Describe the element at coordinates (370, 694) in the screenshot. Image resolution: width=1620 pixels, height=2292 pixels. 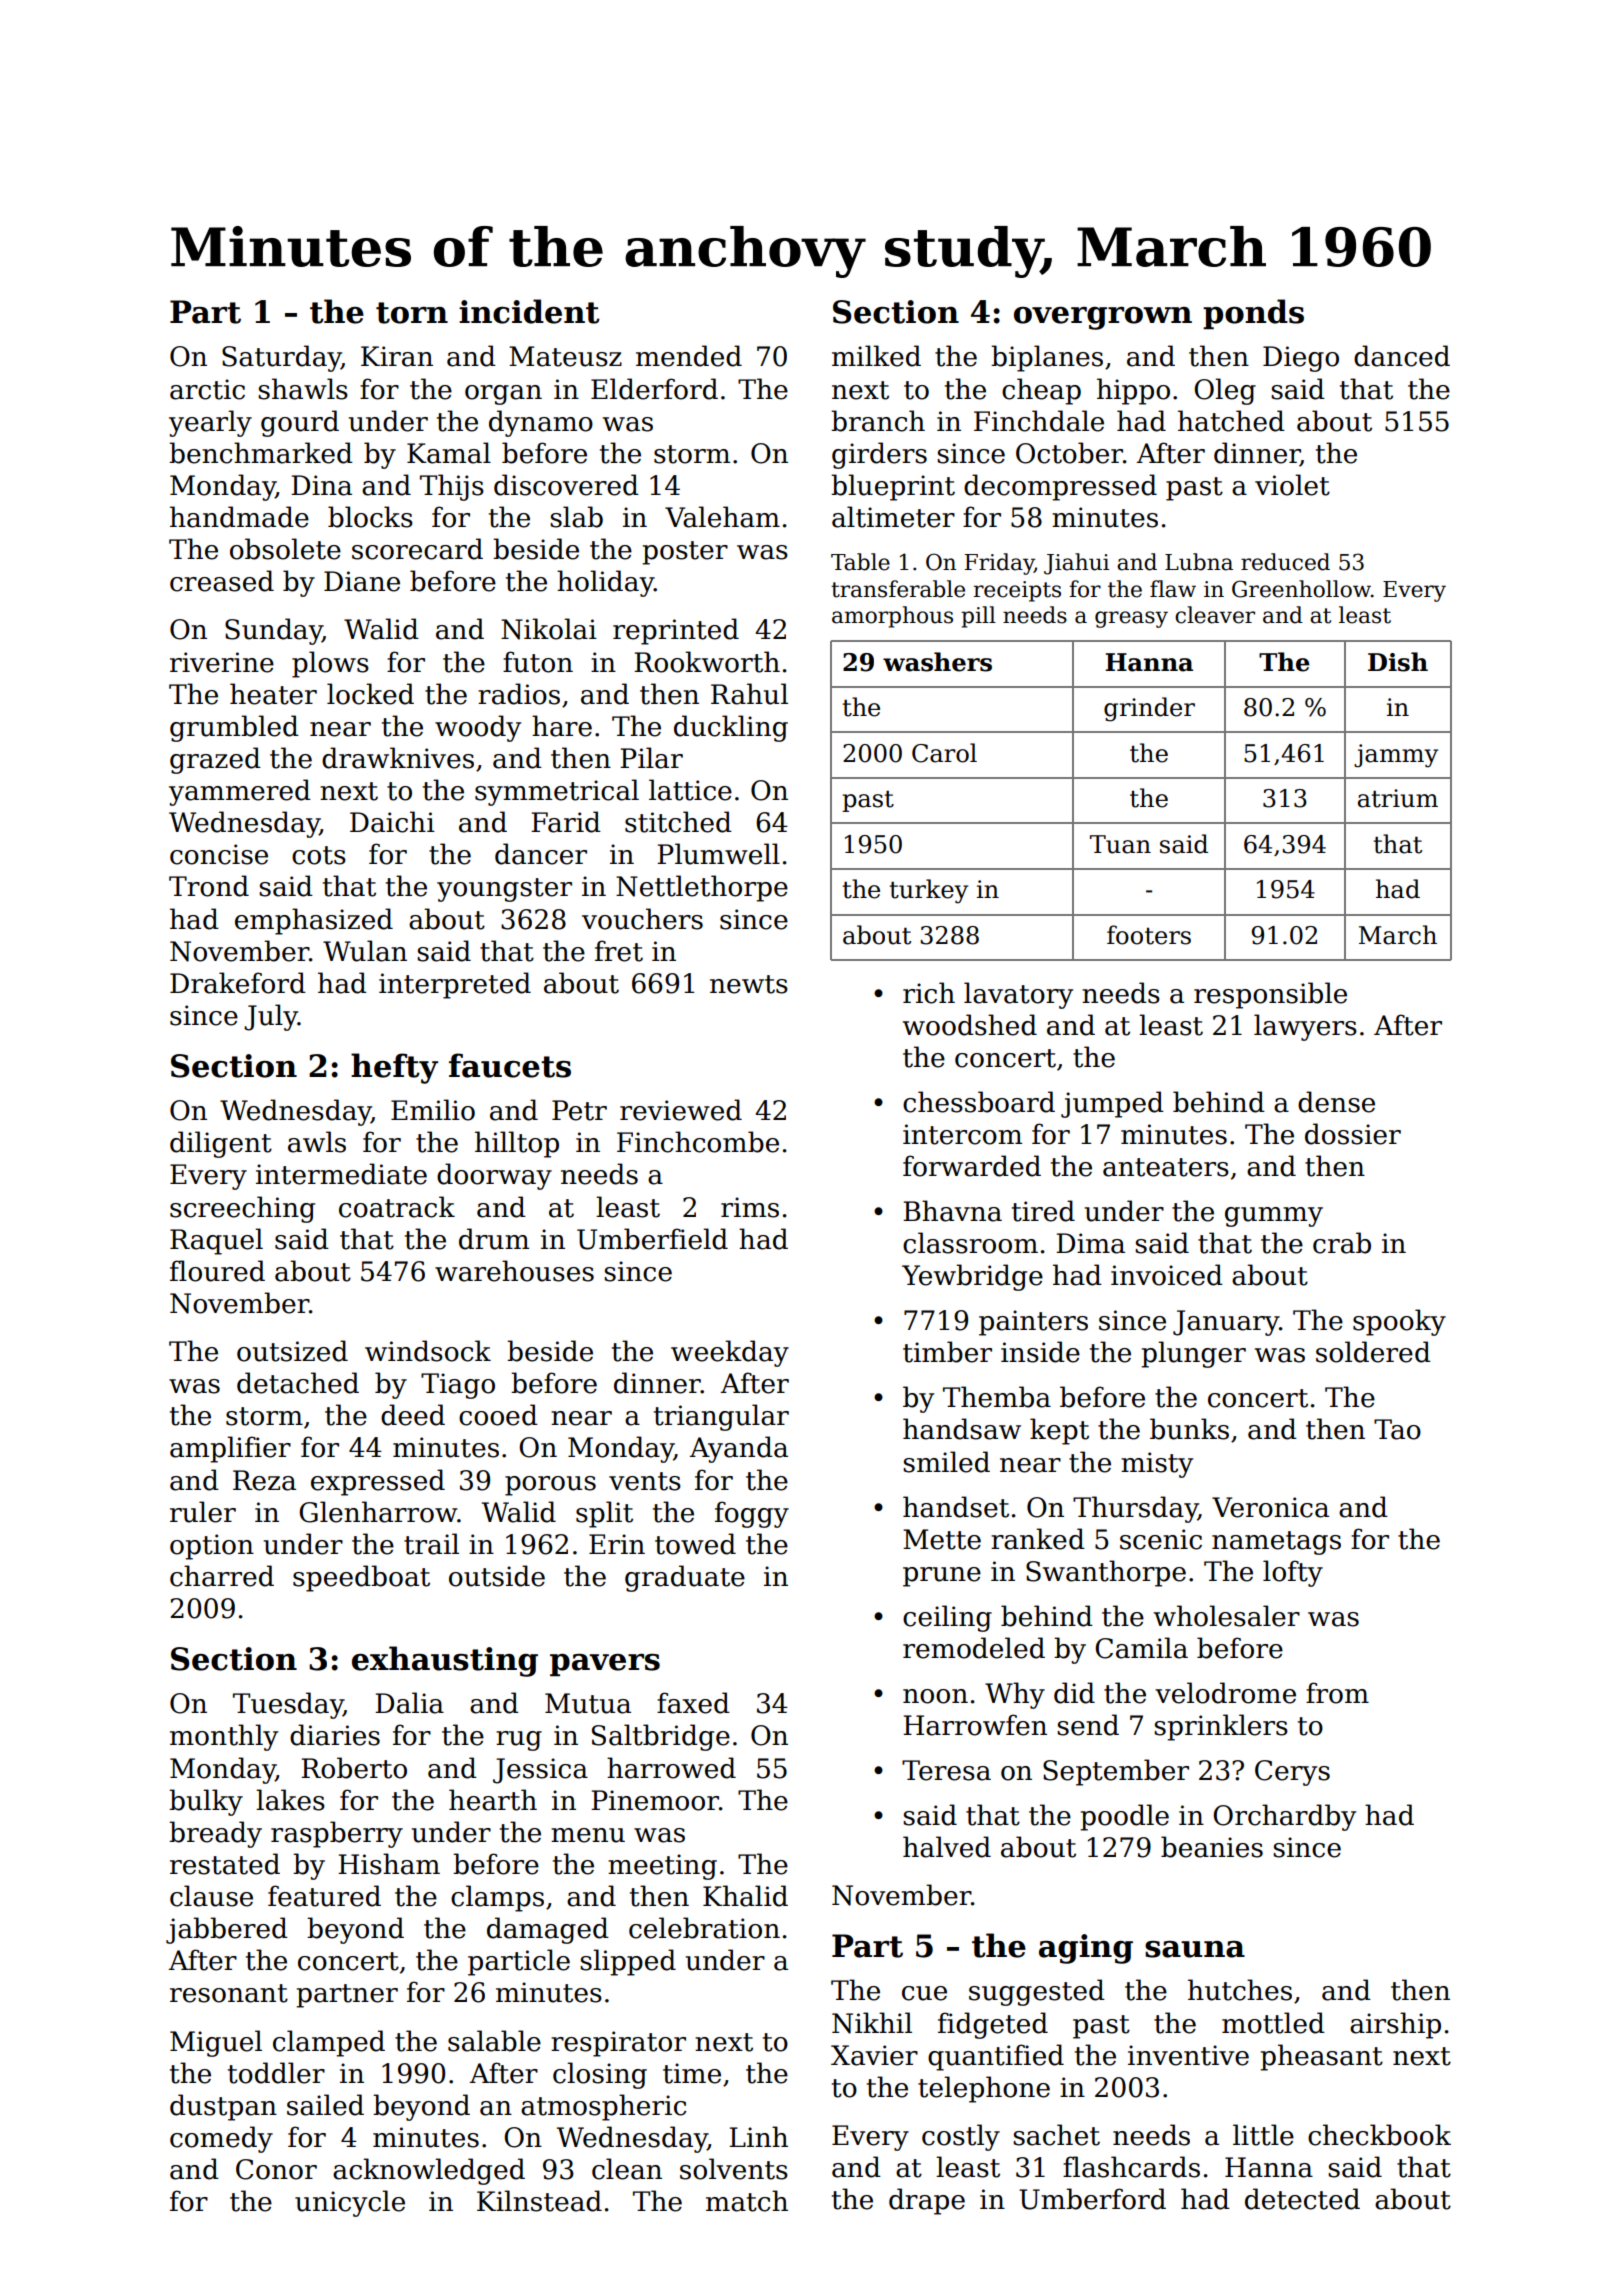
I see `locked` at that location.
